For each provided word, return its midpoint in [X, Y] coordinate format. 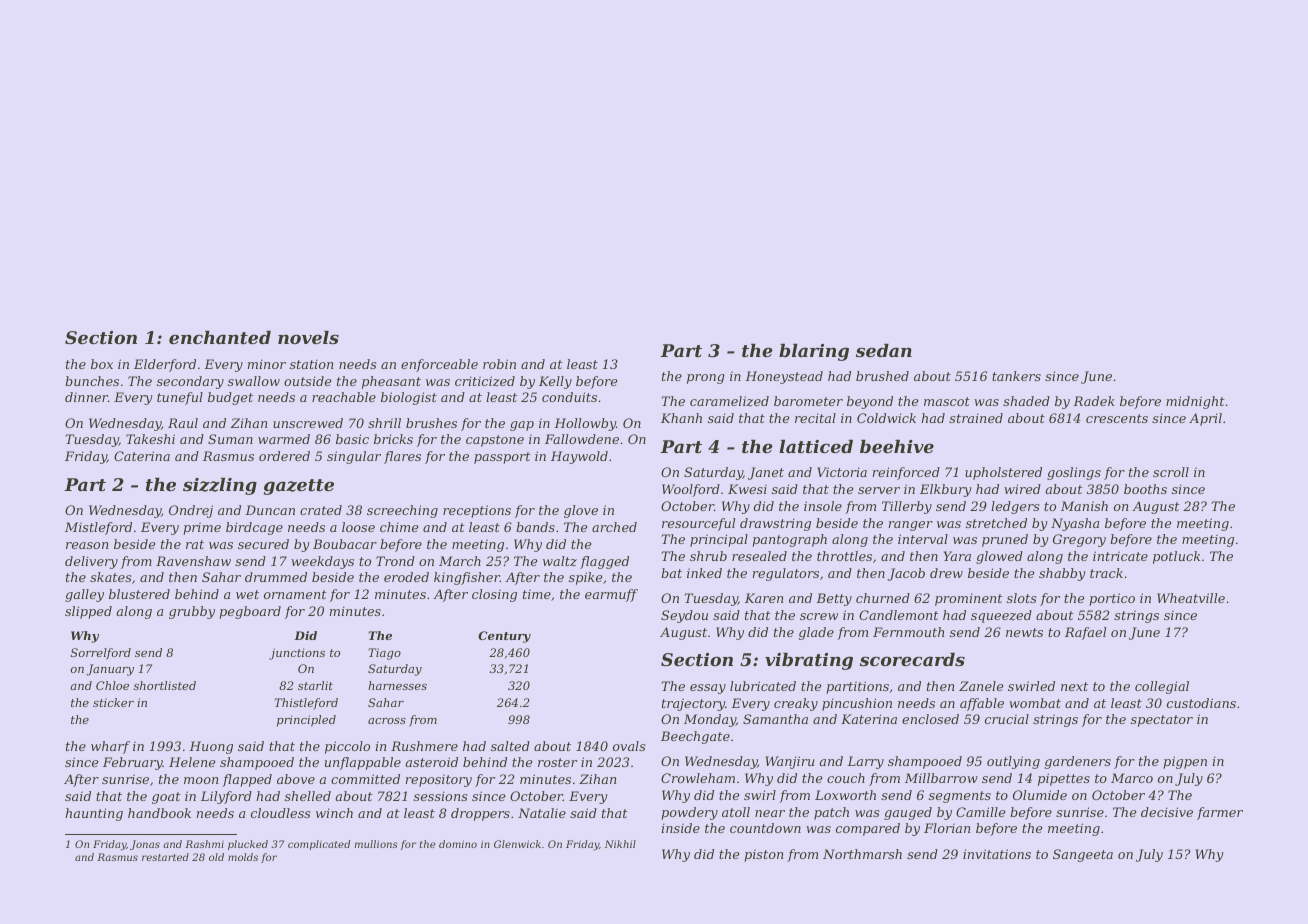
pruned [1005, 540]
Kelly [555, 382]
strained [976, 418]
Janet [766, 473]
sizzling [220, 486]
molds [243, 857]
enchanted [220, 337]
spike [585, 578]
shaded [1026, 401]
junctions [297, 654]
